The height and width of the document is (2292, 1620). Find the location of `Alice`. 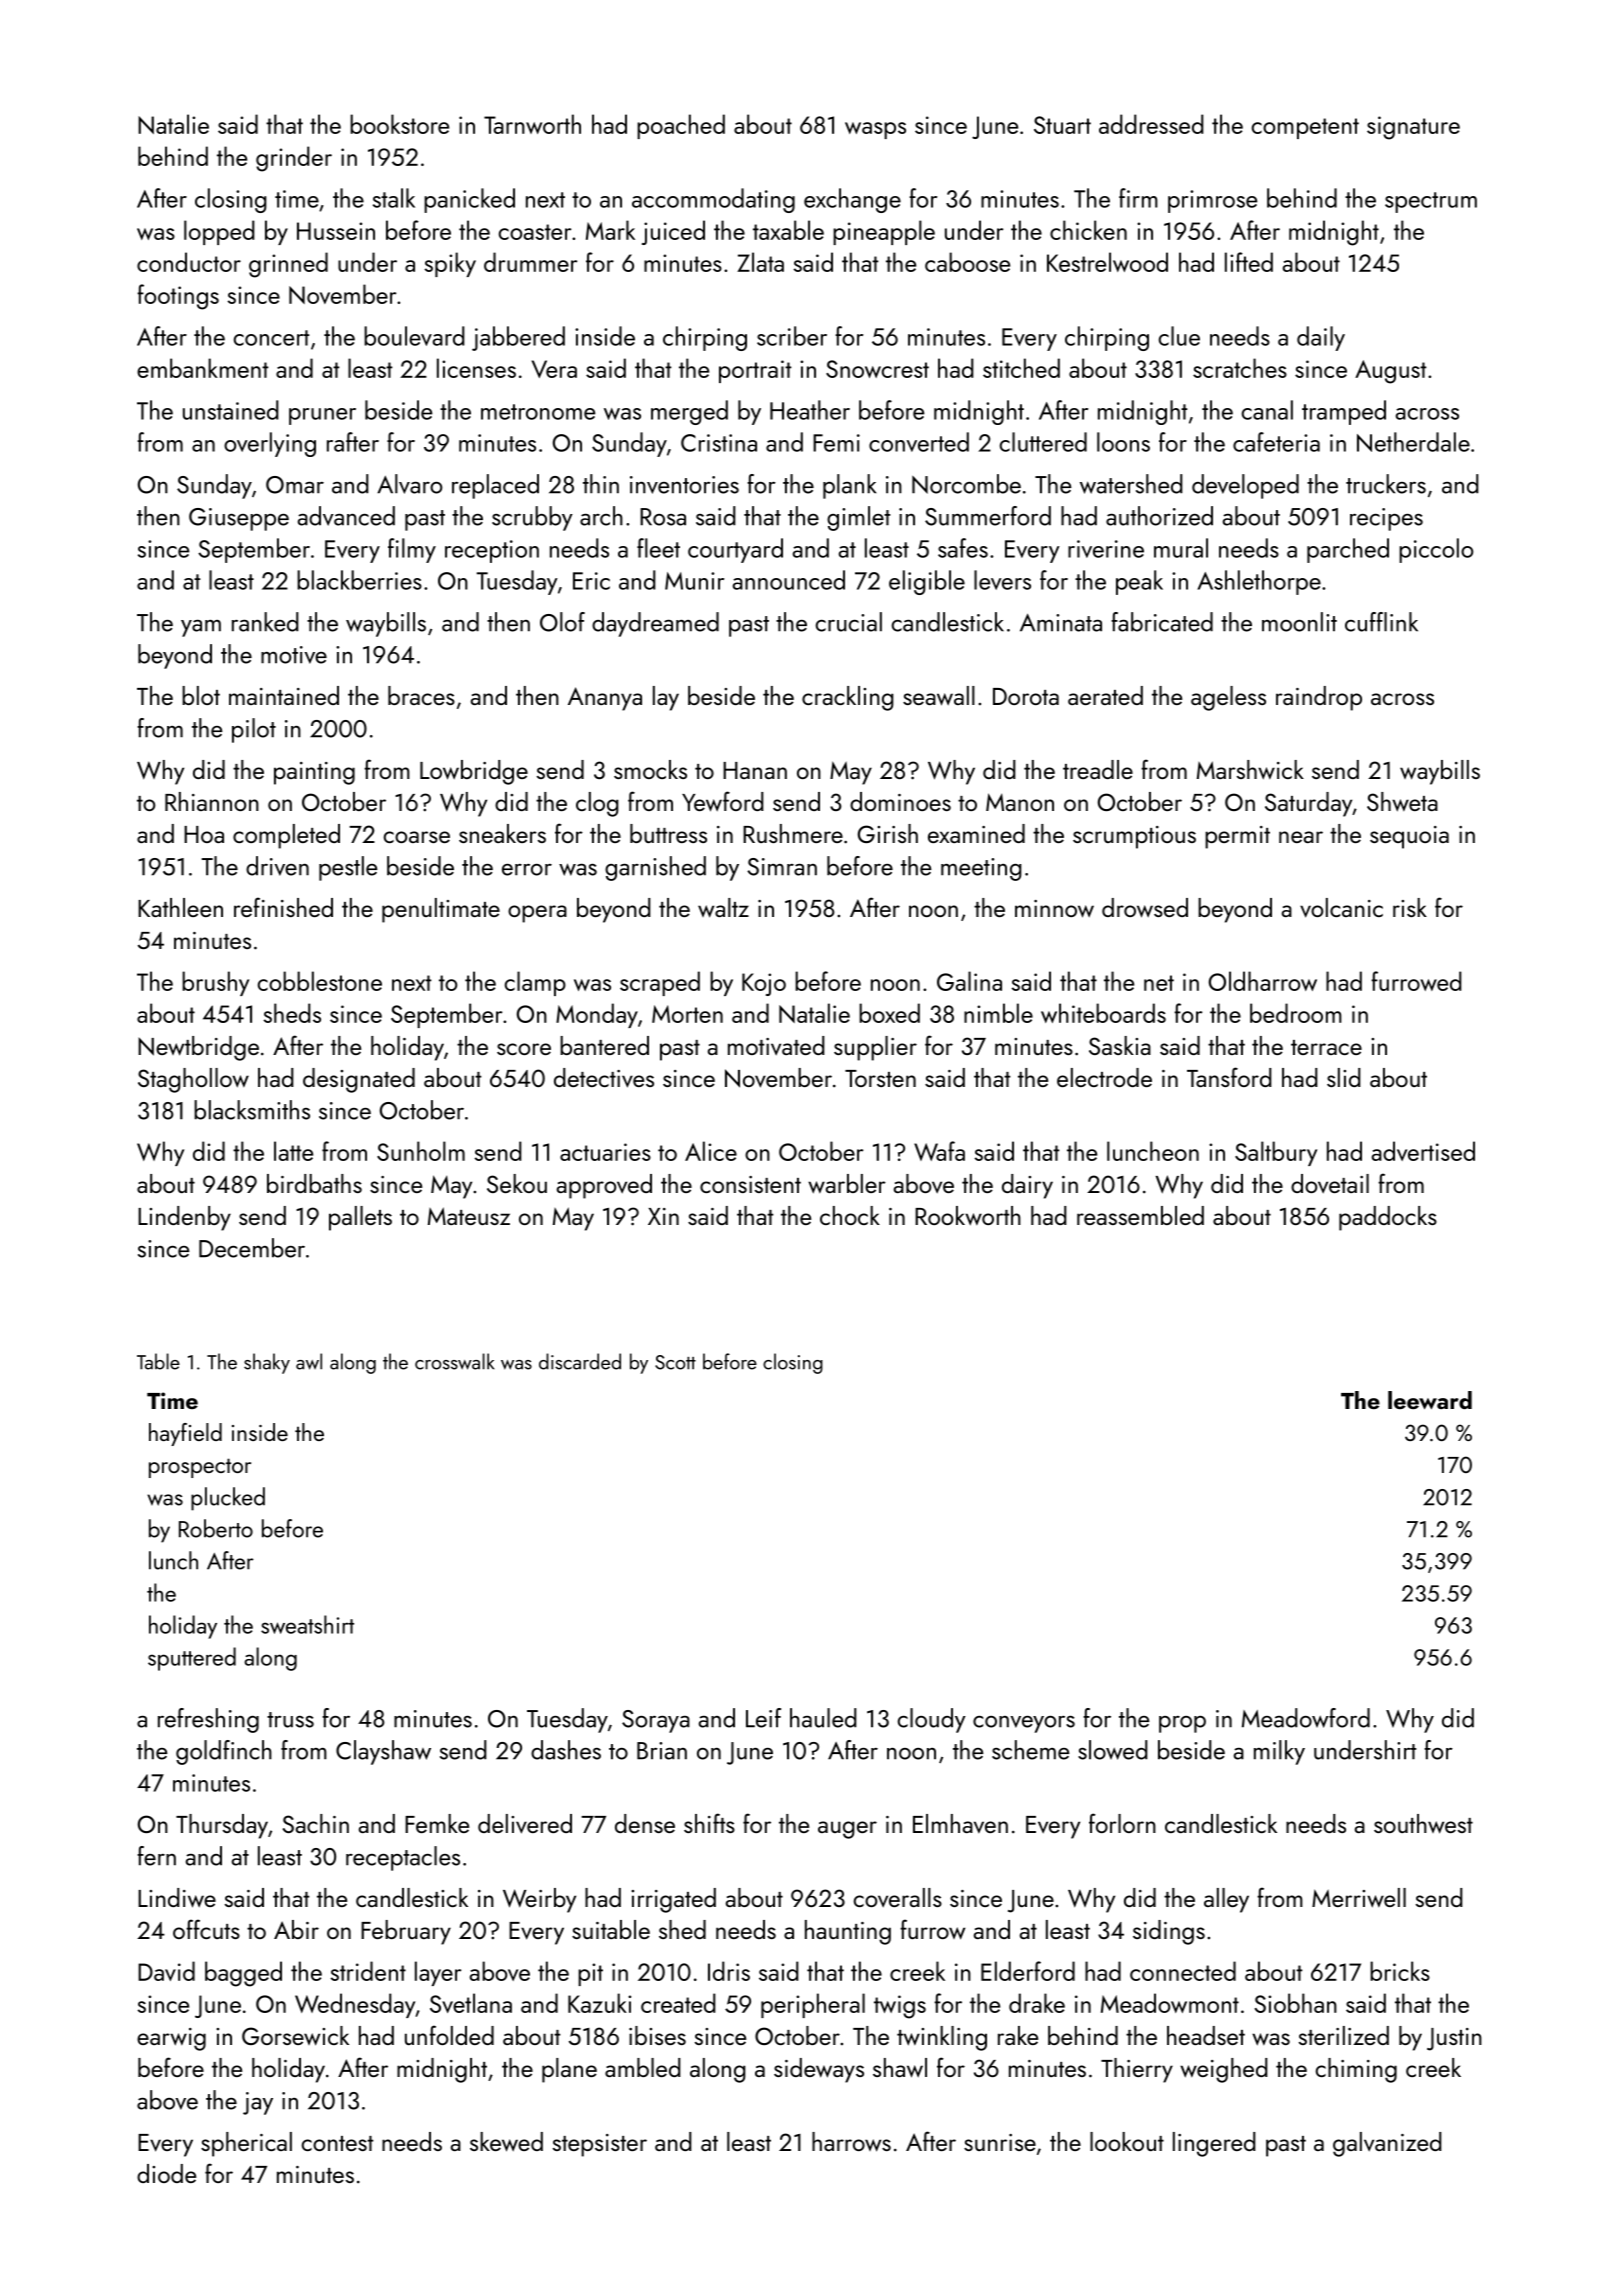

Alice is located at coordinates (711, 1151).
